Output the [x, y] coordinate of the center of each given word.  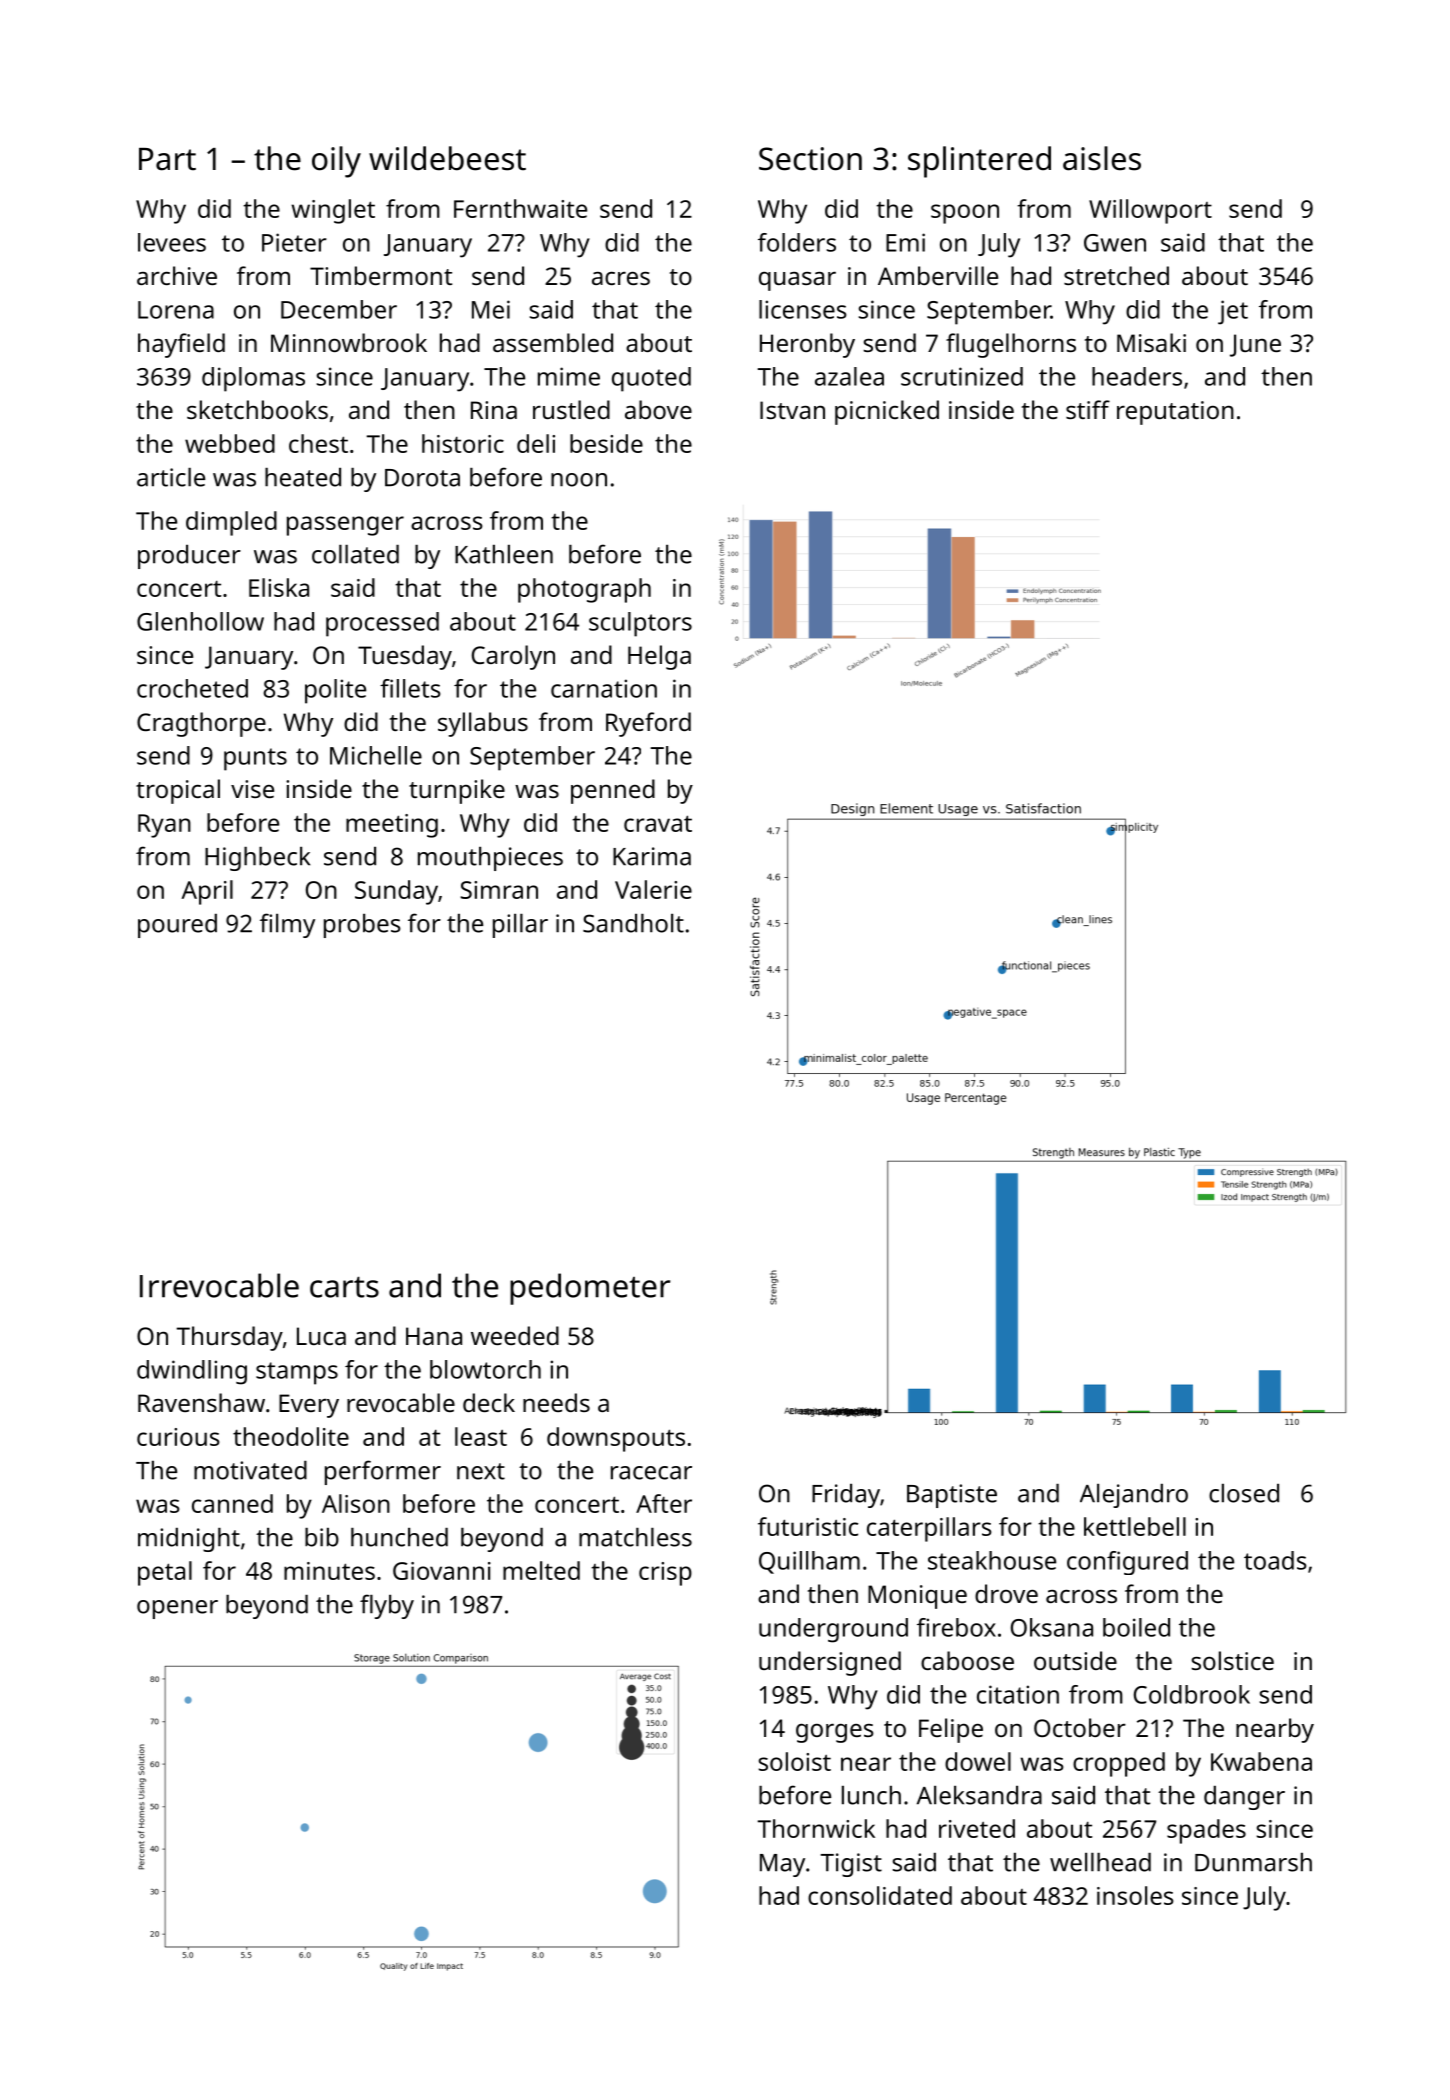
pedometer [590, 1289]
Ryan [164, 826]
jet [1233, 312]
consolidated [880, 1895]
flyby [387, 1606]
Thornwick [816, 1828]
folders [797, 242]
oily [336, 162]
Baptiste [952, 1496]
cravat [658, 823]
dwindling [192, 1372]
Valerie [653, 889]
